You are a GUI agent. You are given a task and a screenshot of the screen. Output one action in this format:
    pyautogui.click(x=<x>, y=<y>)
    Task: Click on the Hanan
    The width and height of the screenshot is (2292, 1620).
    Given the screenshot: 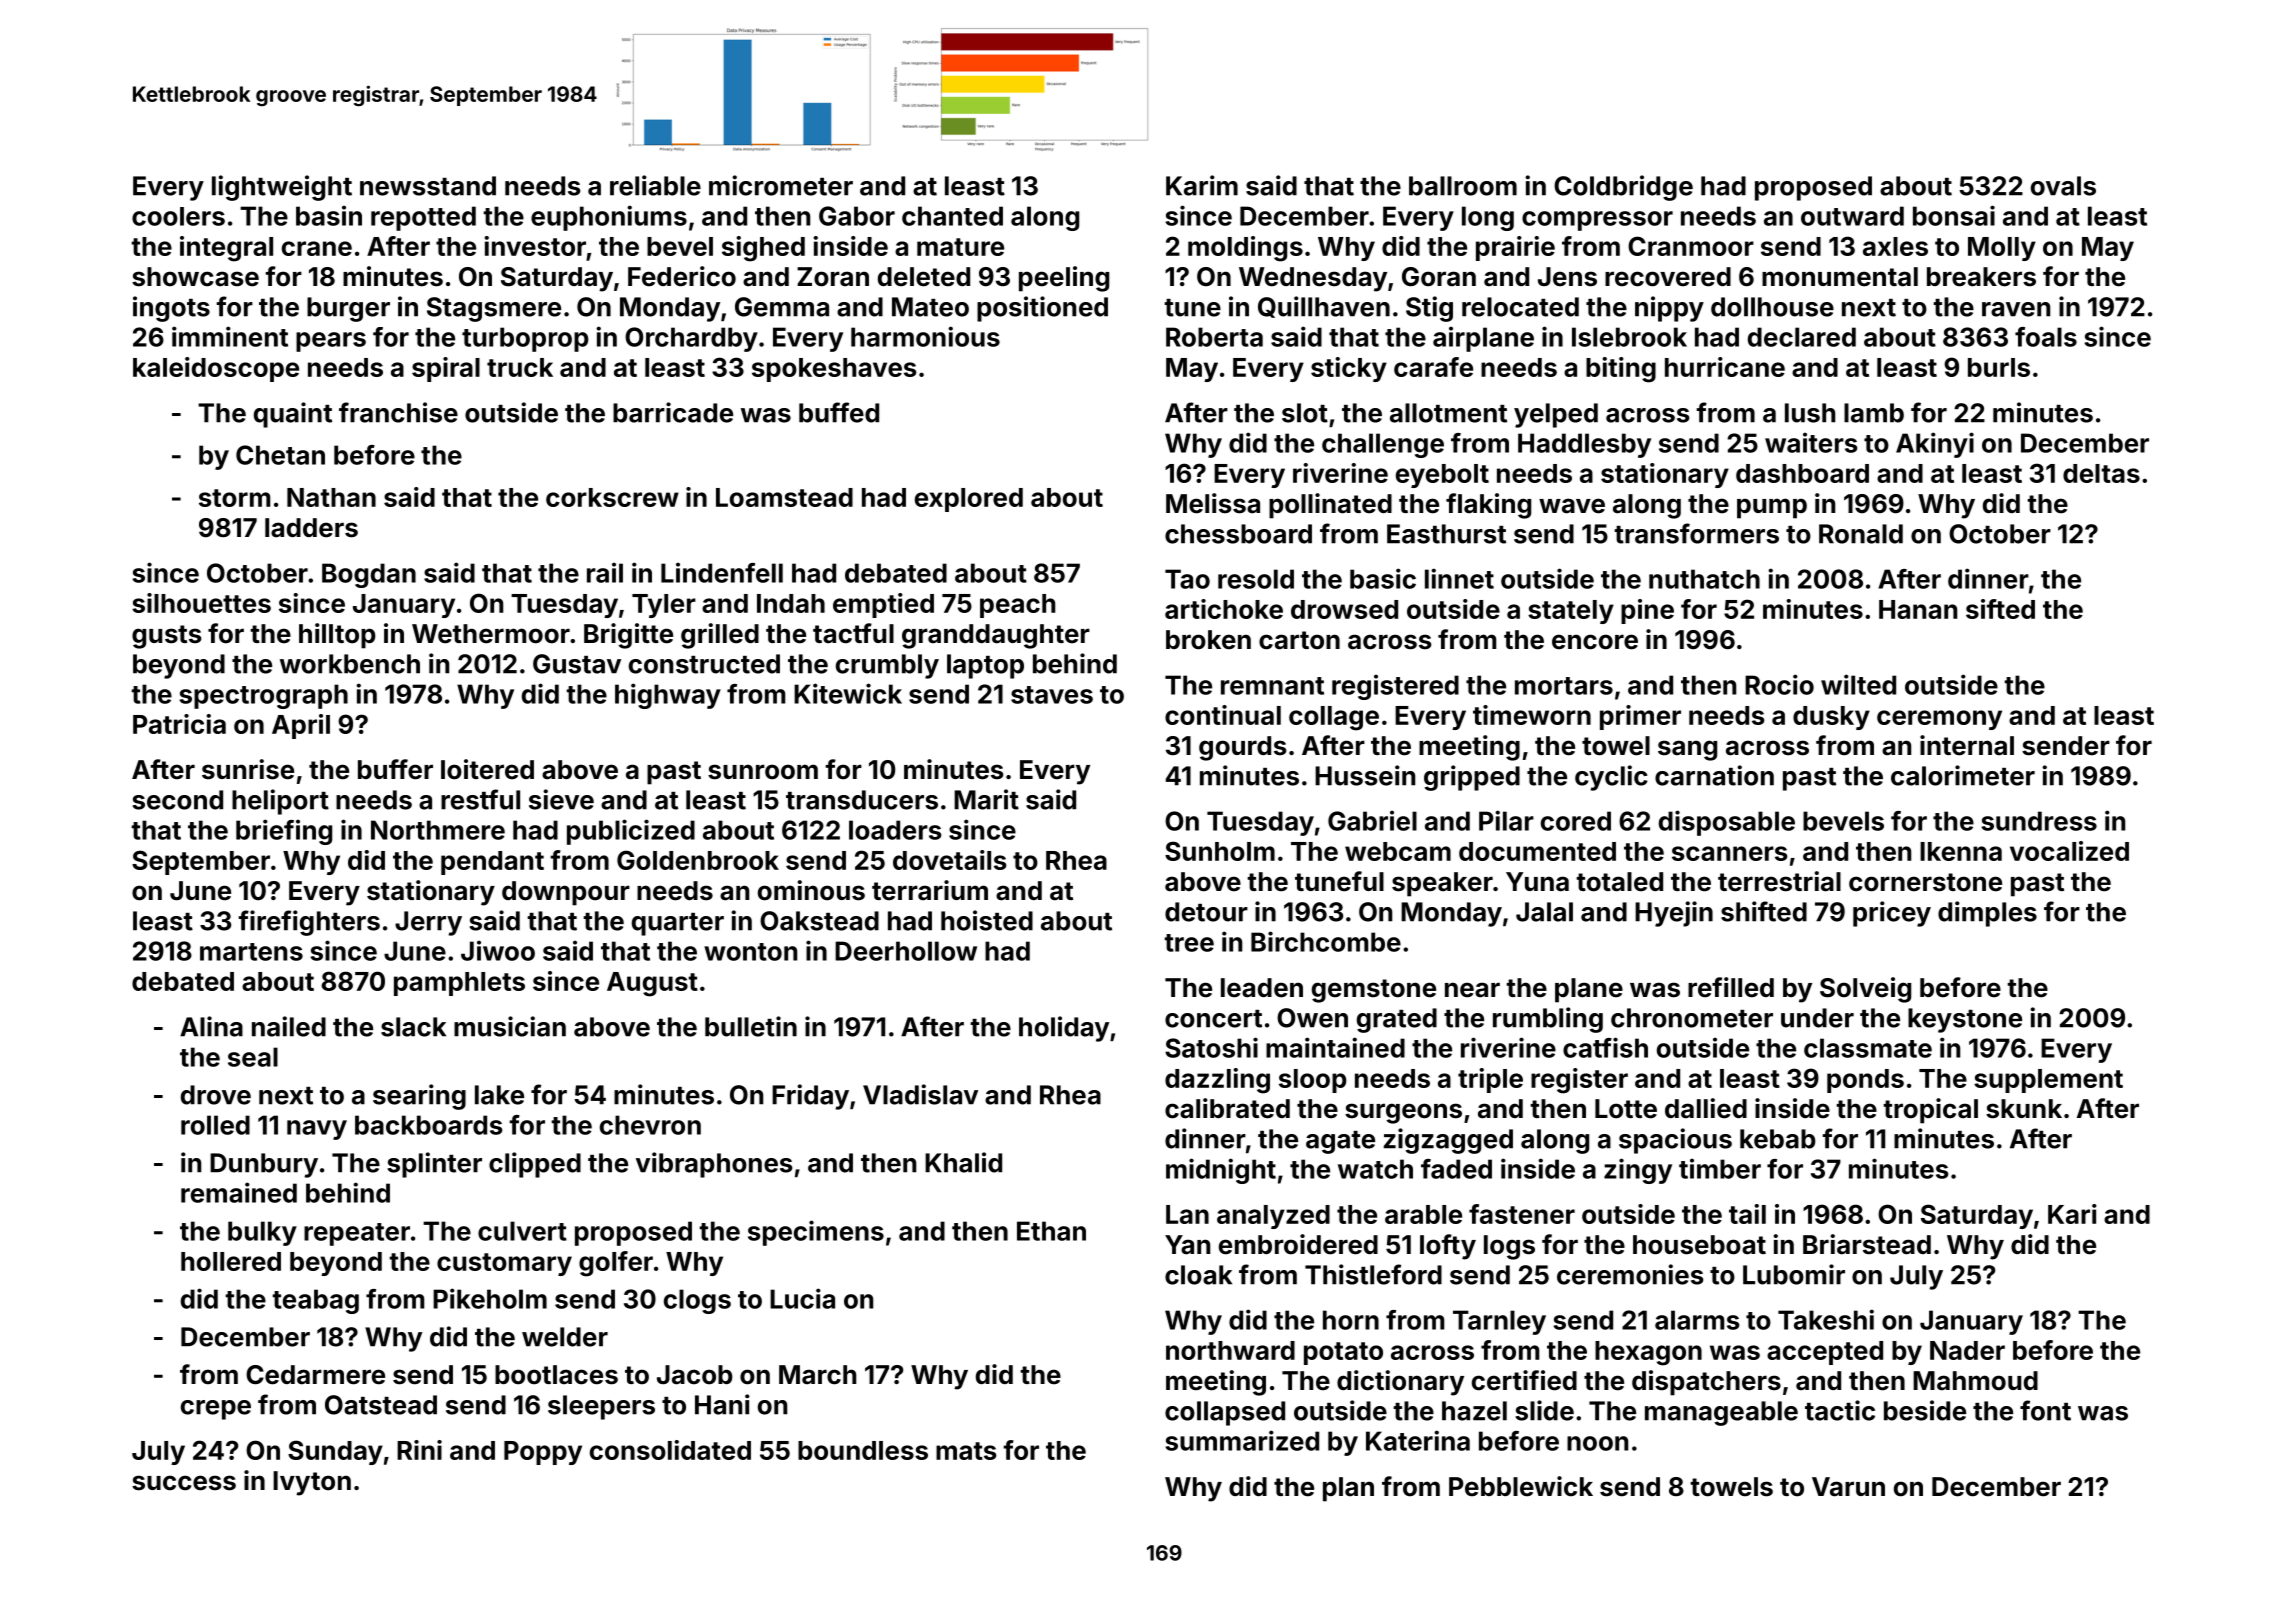 What is the action you would take?
    pyautogui.click(x=1918, y=609)
